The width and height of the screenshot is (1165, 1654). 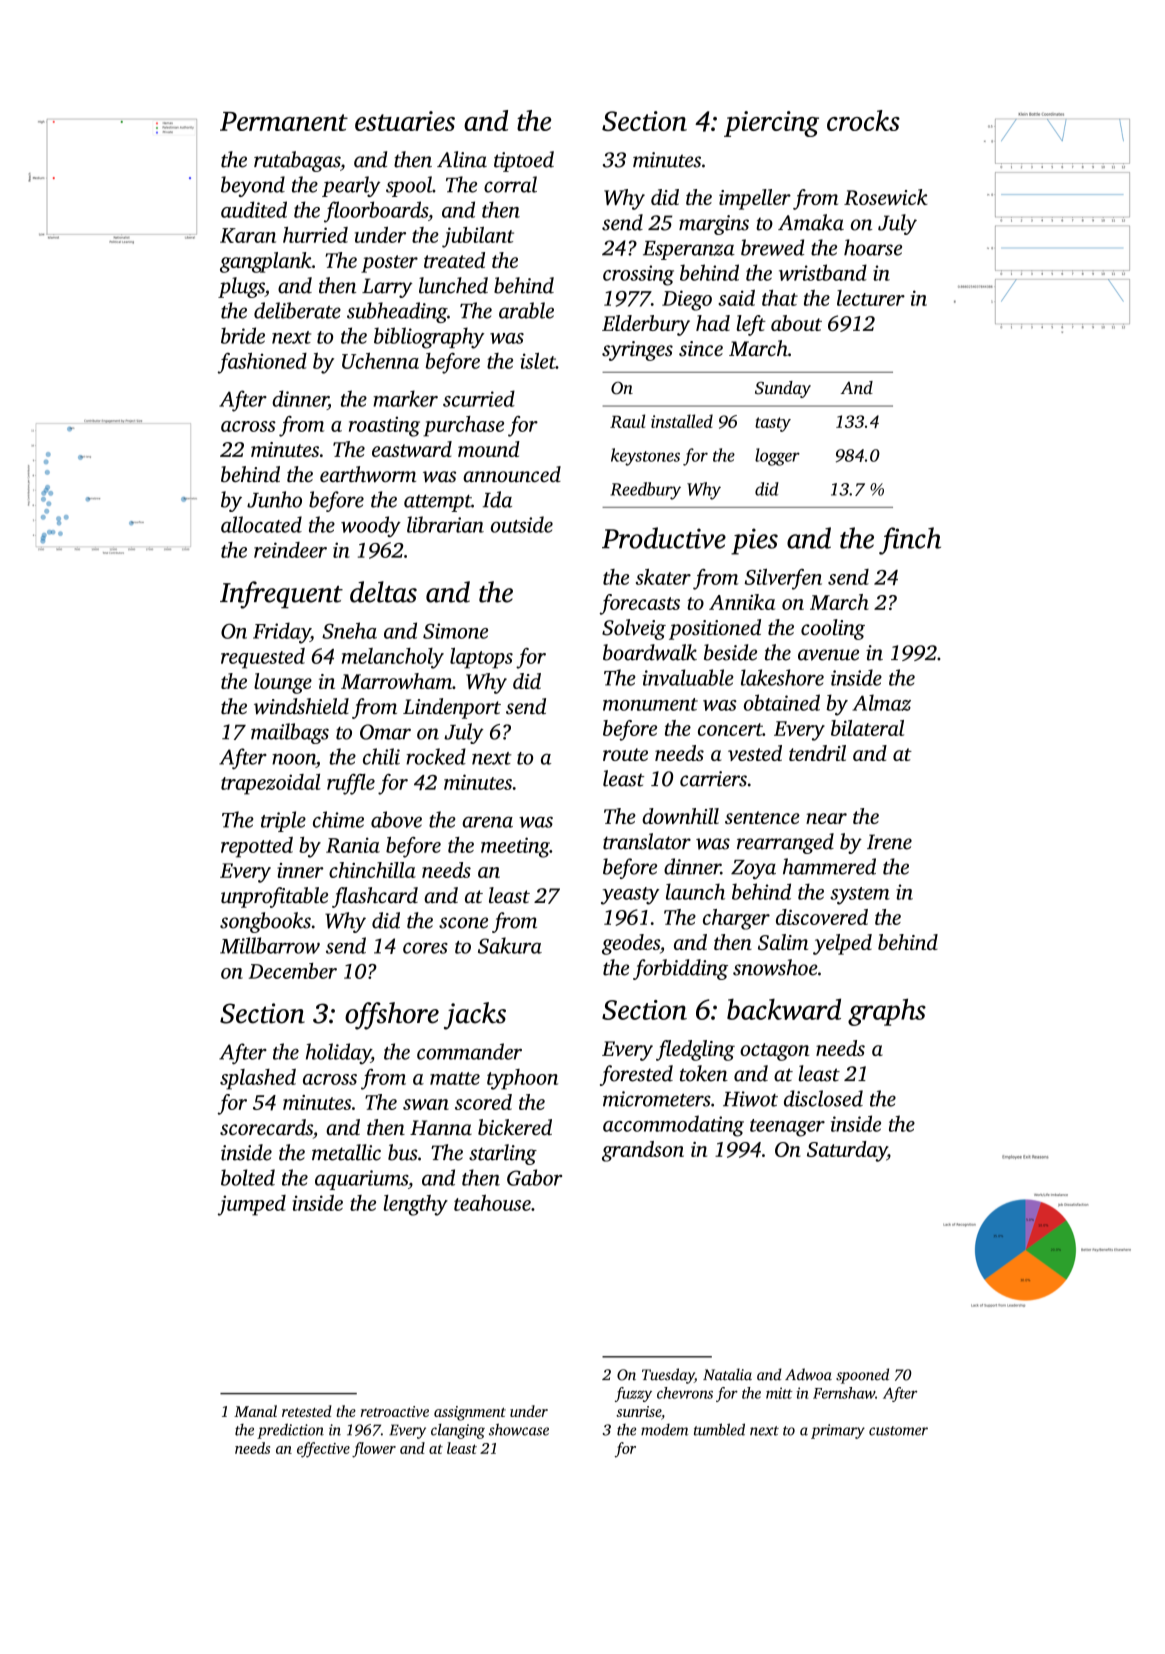 I want to click on laptops, so click(x=481, y=658).
